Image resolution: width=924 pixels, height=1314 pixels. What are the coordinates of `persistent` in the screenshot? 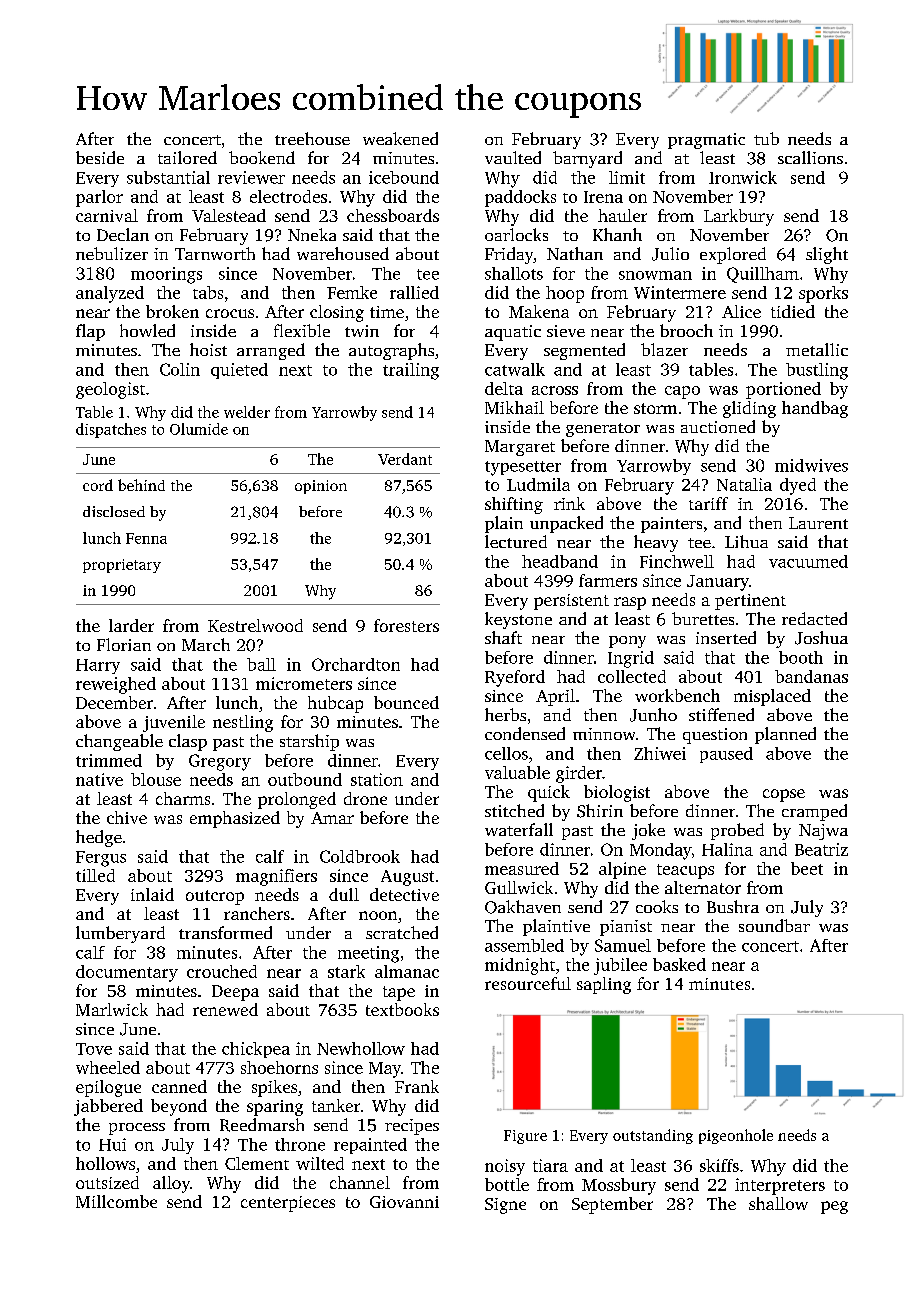 It's located at (571, 602).
